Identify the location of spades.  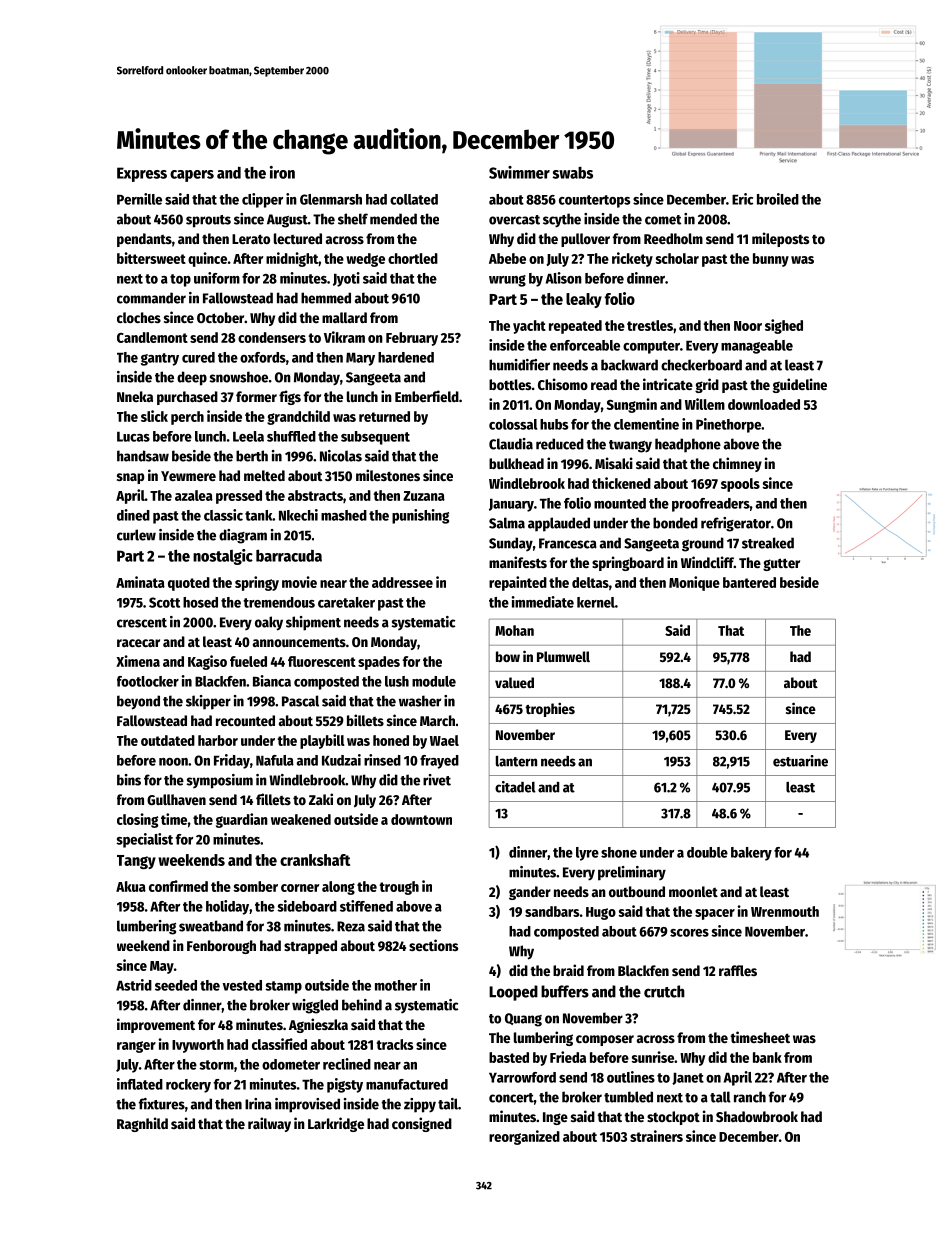
(379, 663).
